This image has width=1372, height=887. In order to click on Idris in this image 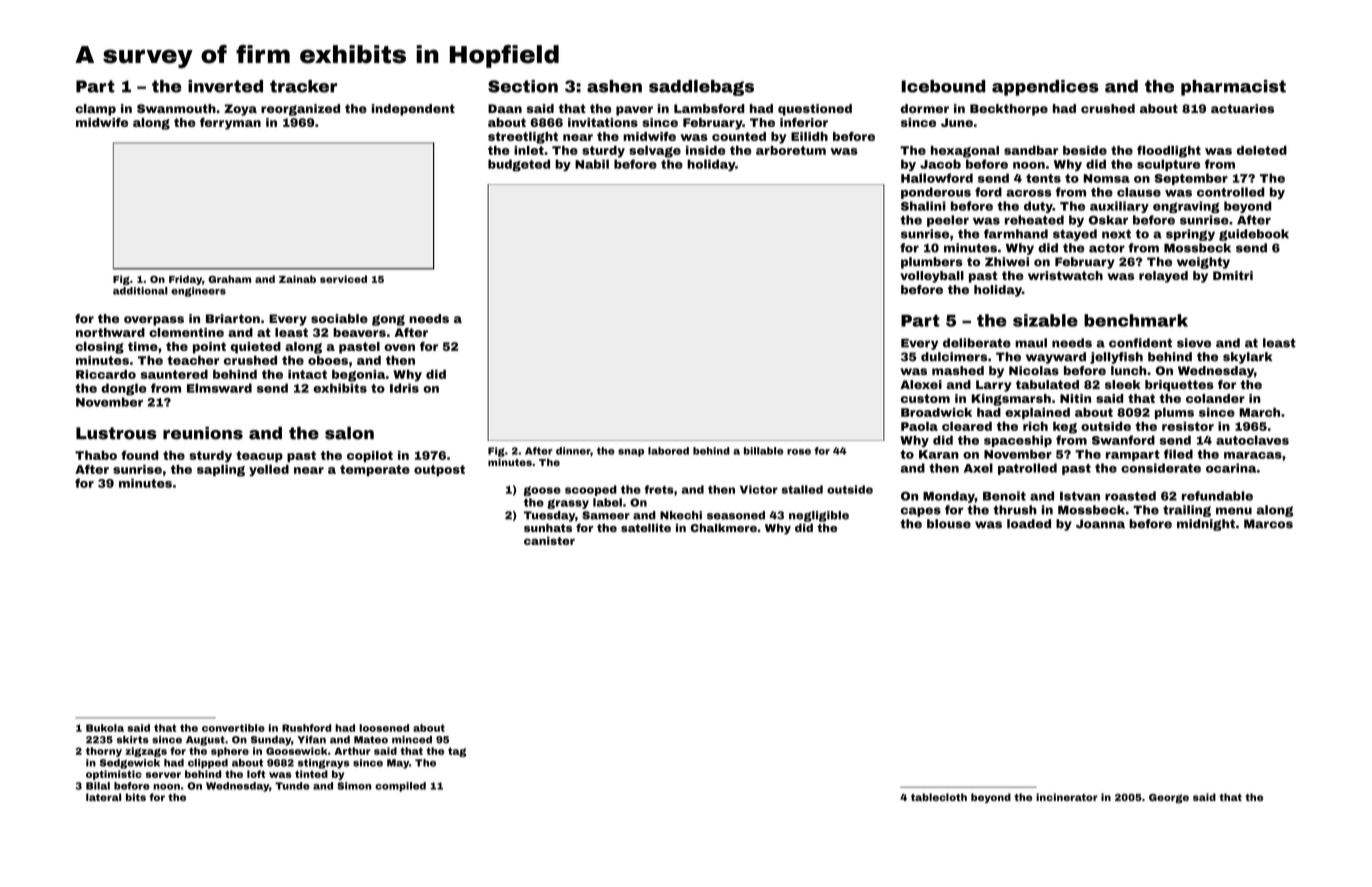, I will do `click(404, 388)`.
